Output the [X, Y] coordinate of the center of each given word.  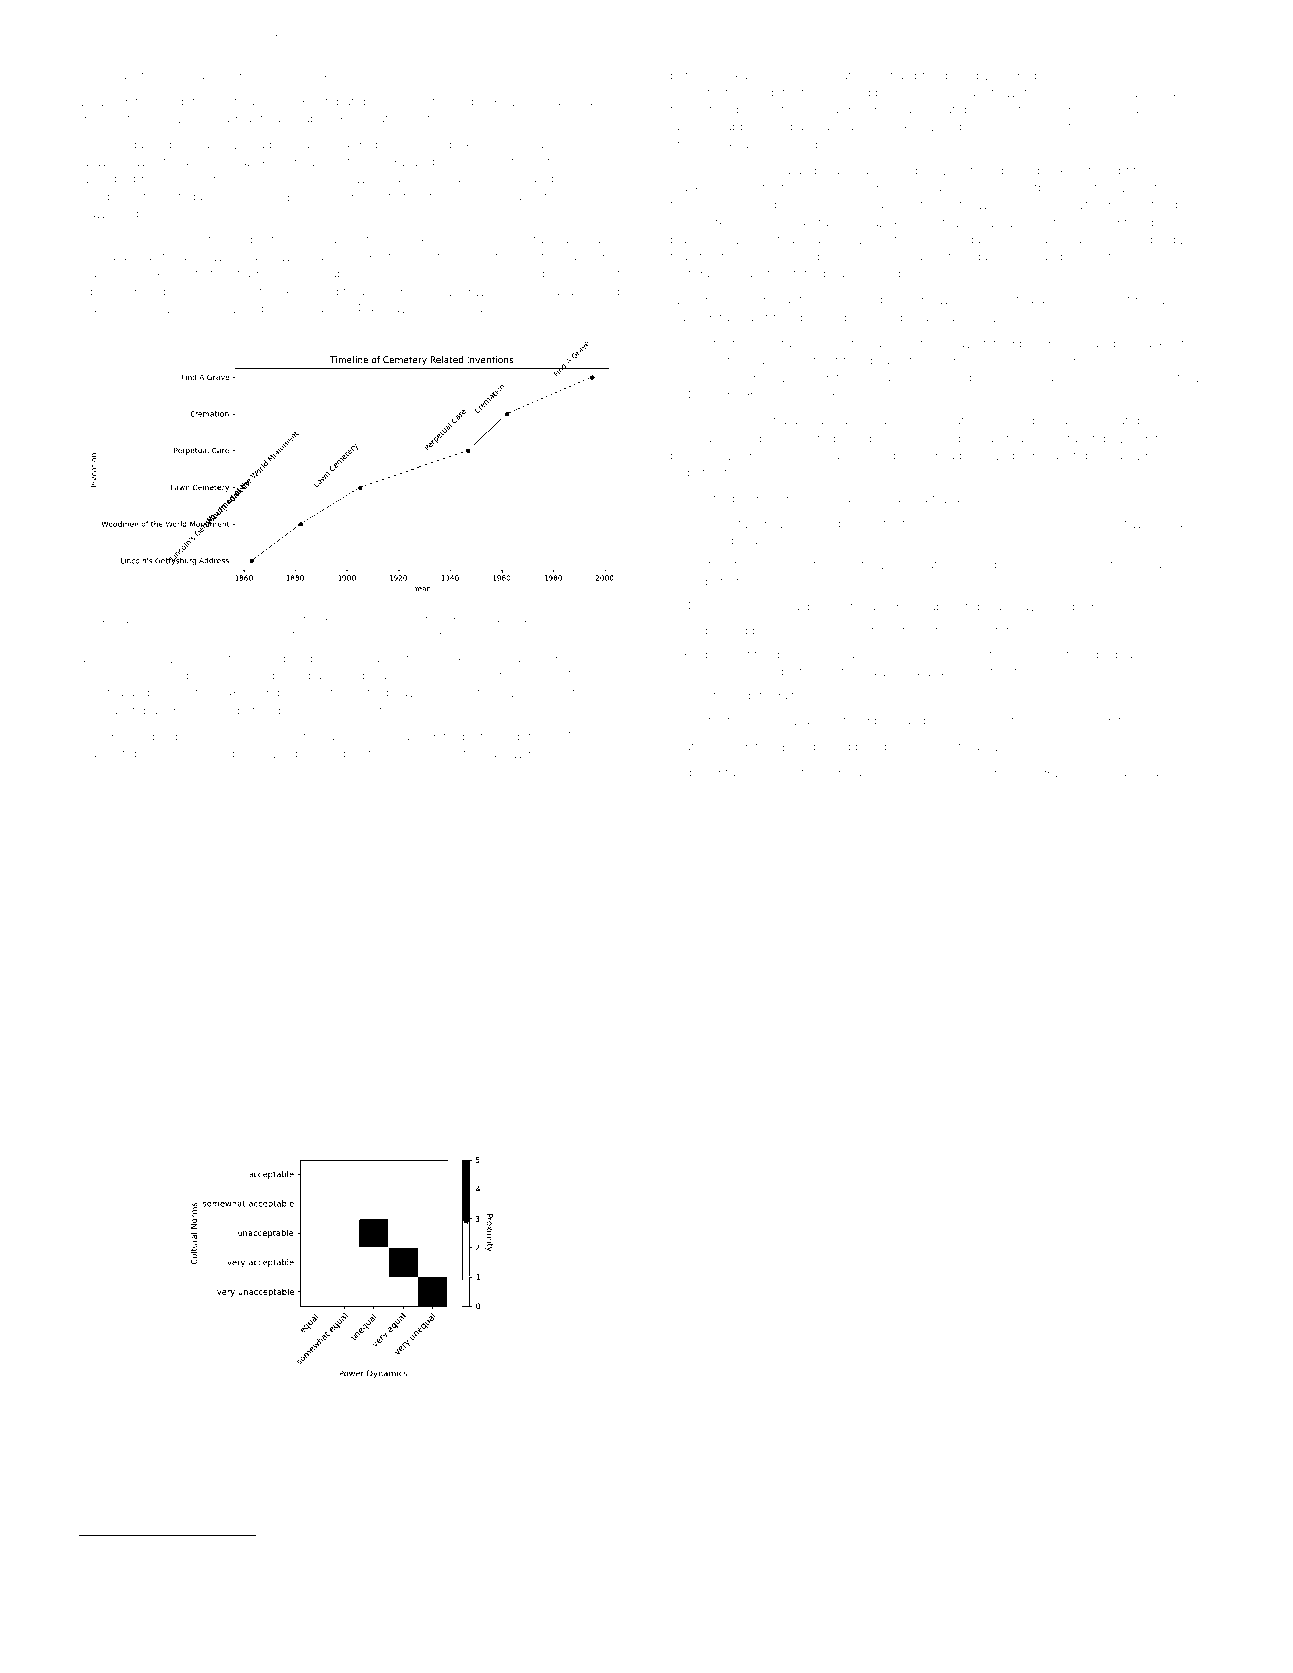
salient [1181, 92]
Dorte [528, 101]
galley [456, 1562]
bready [701, 422]
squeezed [1005, 421]
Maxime [143, 619]
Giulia [499, 1547]
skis [291, 1548]
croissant [189, 76]
